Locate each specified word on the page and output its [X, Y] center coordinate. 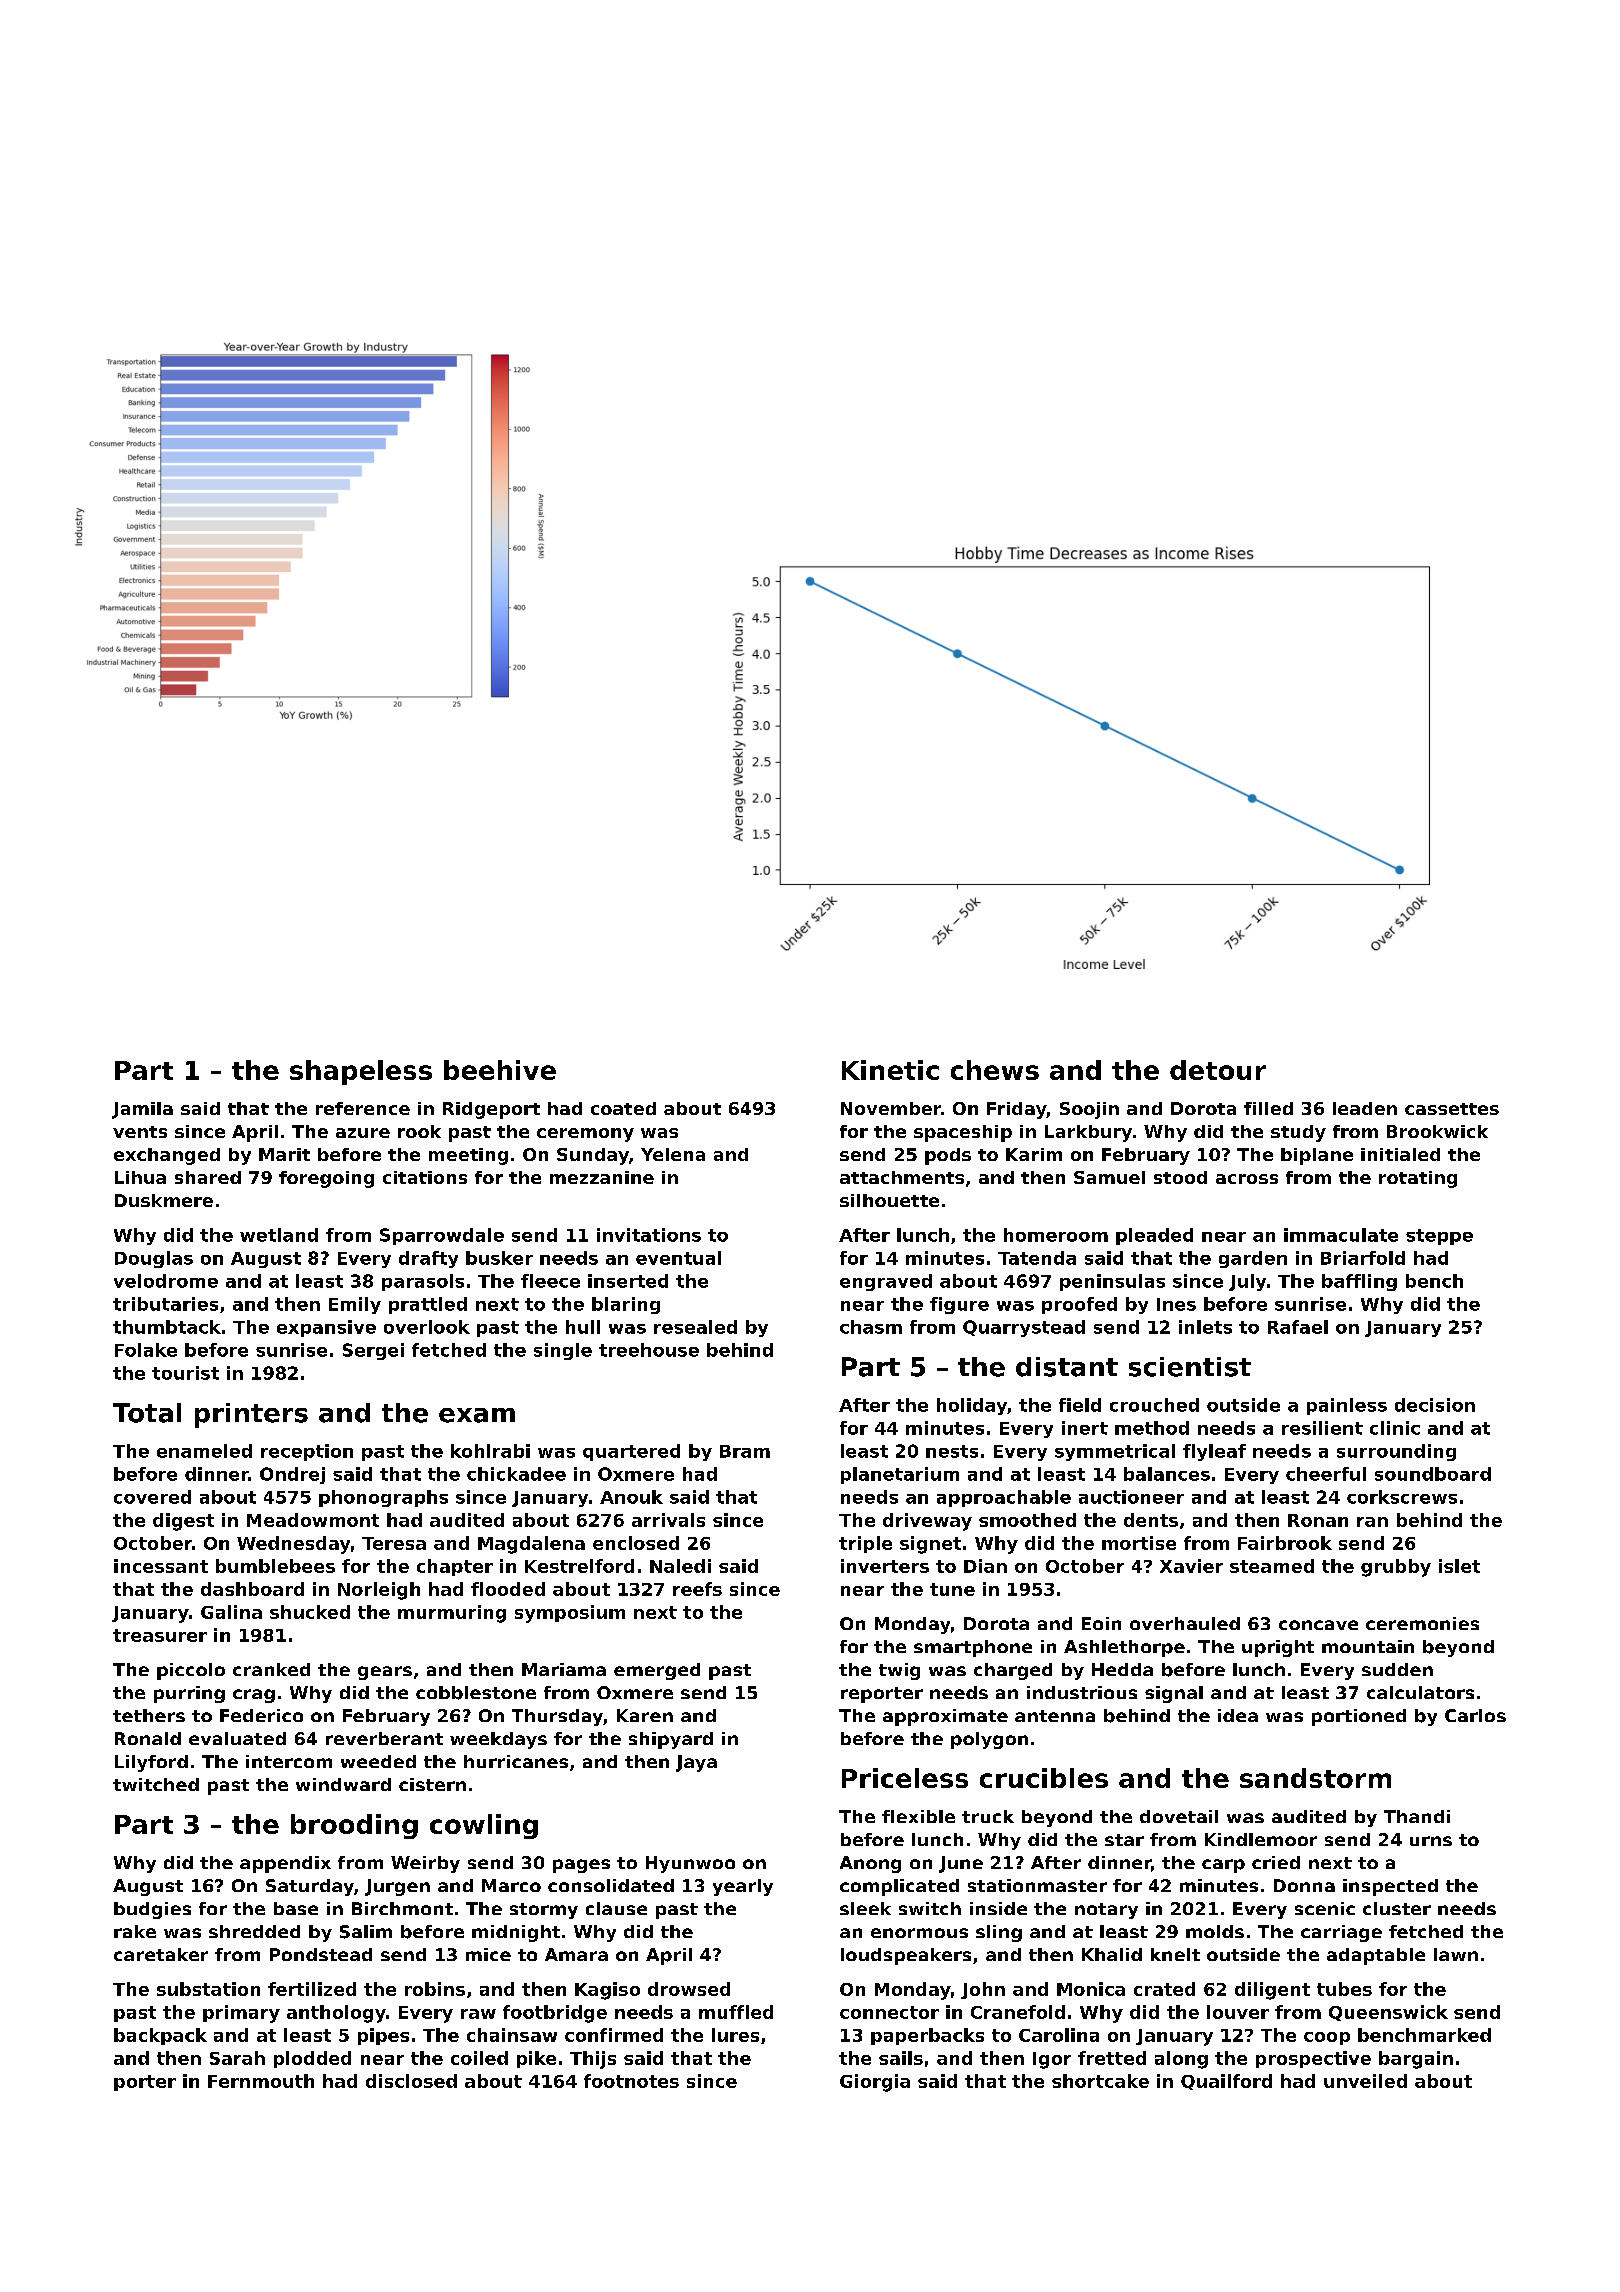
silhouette [889, 1200]
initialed [1400, 1154]
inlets [1205, 1327]
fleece [550, 1281]
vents [140, 1132]
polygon [989, 1740]
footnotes [631, 2081]
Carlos [1475, 1715]
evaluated [237, 1738]
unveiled [1365, 2081]
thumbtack [167, 1327]
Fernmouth [261, 2081]
